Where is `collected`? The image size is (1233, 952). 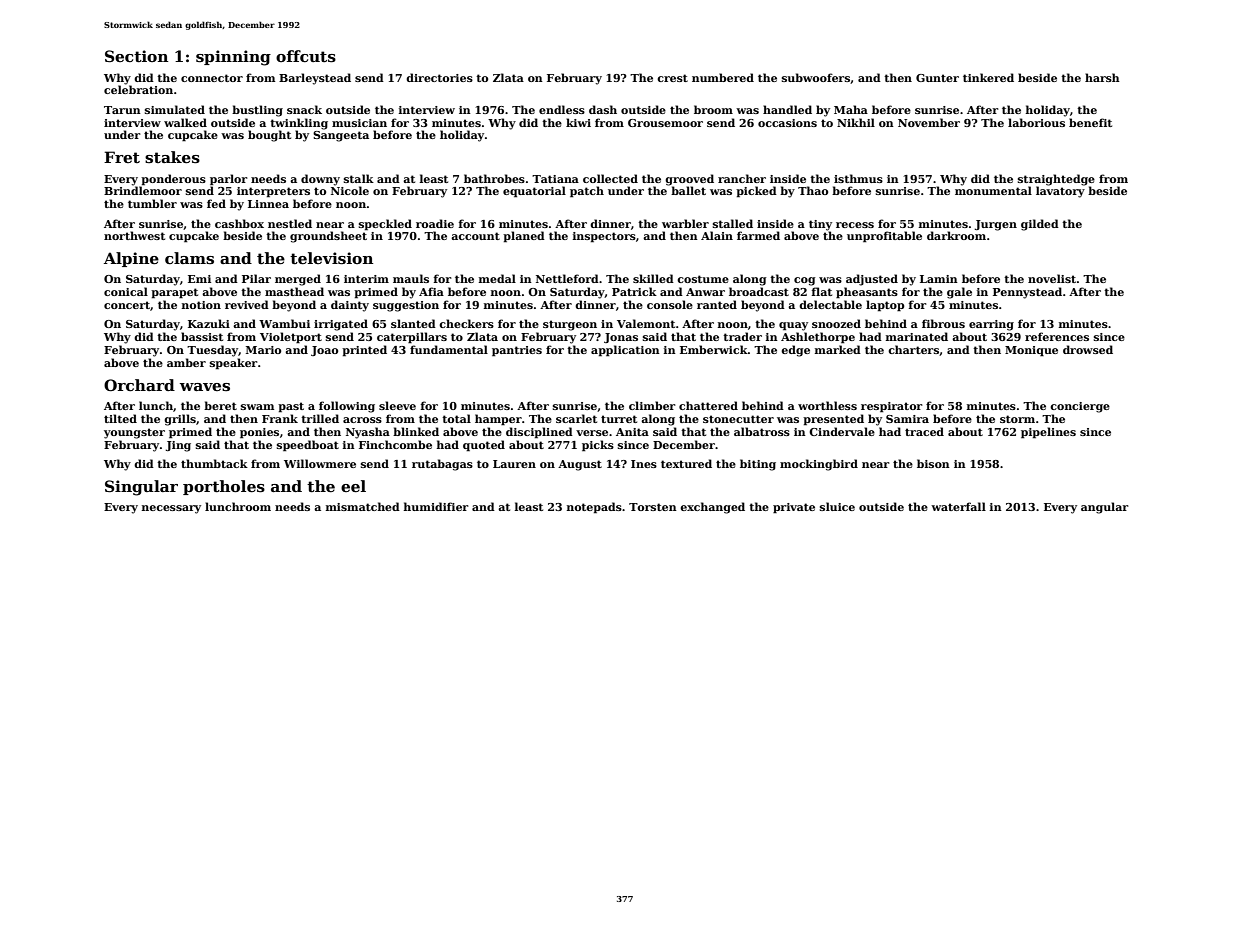 collected is located at coordinates (610, 178).
